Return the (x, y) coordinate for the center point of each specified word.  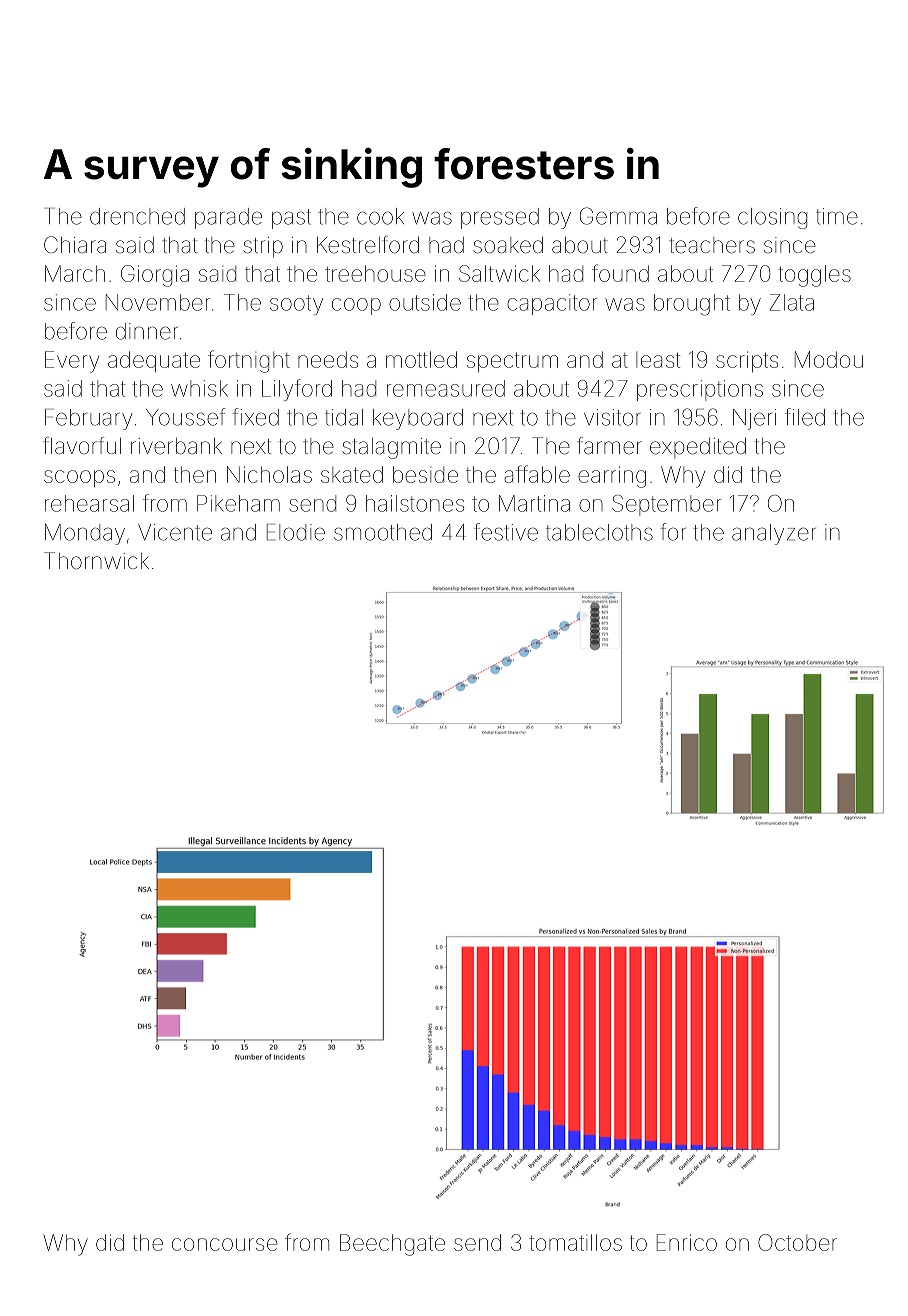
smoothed (383, 532)
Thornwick (96, 560)
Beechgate (392, 1245)
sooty (296, 305)
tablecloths (599, 532)
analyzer (774, 534)
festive (506, 532)
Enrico (687, 1242)
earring (612, 477)
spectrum (512, 362)
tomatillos (575, 1242)
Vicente (175, 532)
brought (692, 305)
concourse (225, 1244)
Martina (534, 503)
